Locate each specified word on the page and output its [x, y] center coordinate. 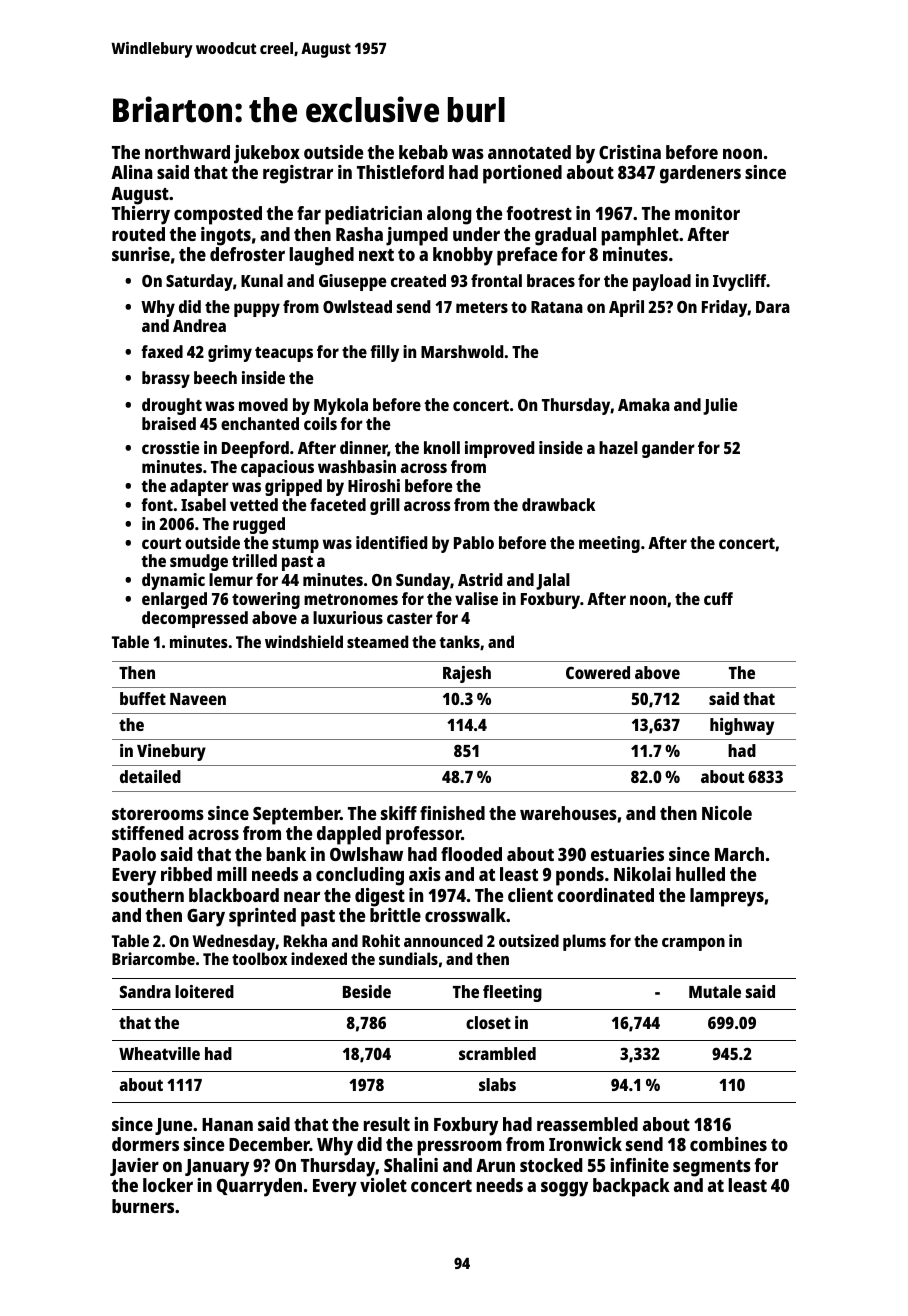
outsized [529, 940]
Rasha [359, 234]
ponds [580, 876]
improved [499, 449]
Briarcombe [153, 958]
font [157, 504]
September [296, 815]
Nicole [727, 813]
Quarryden [259, 1187]
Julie [720, 406]
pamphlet [640, 236]
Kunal [262, 280]
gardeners [700, 174]
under [476, 234]
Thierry [141, 215]
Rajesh [467, 674]
